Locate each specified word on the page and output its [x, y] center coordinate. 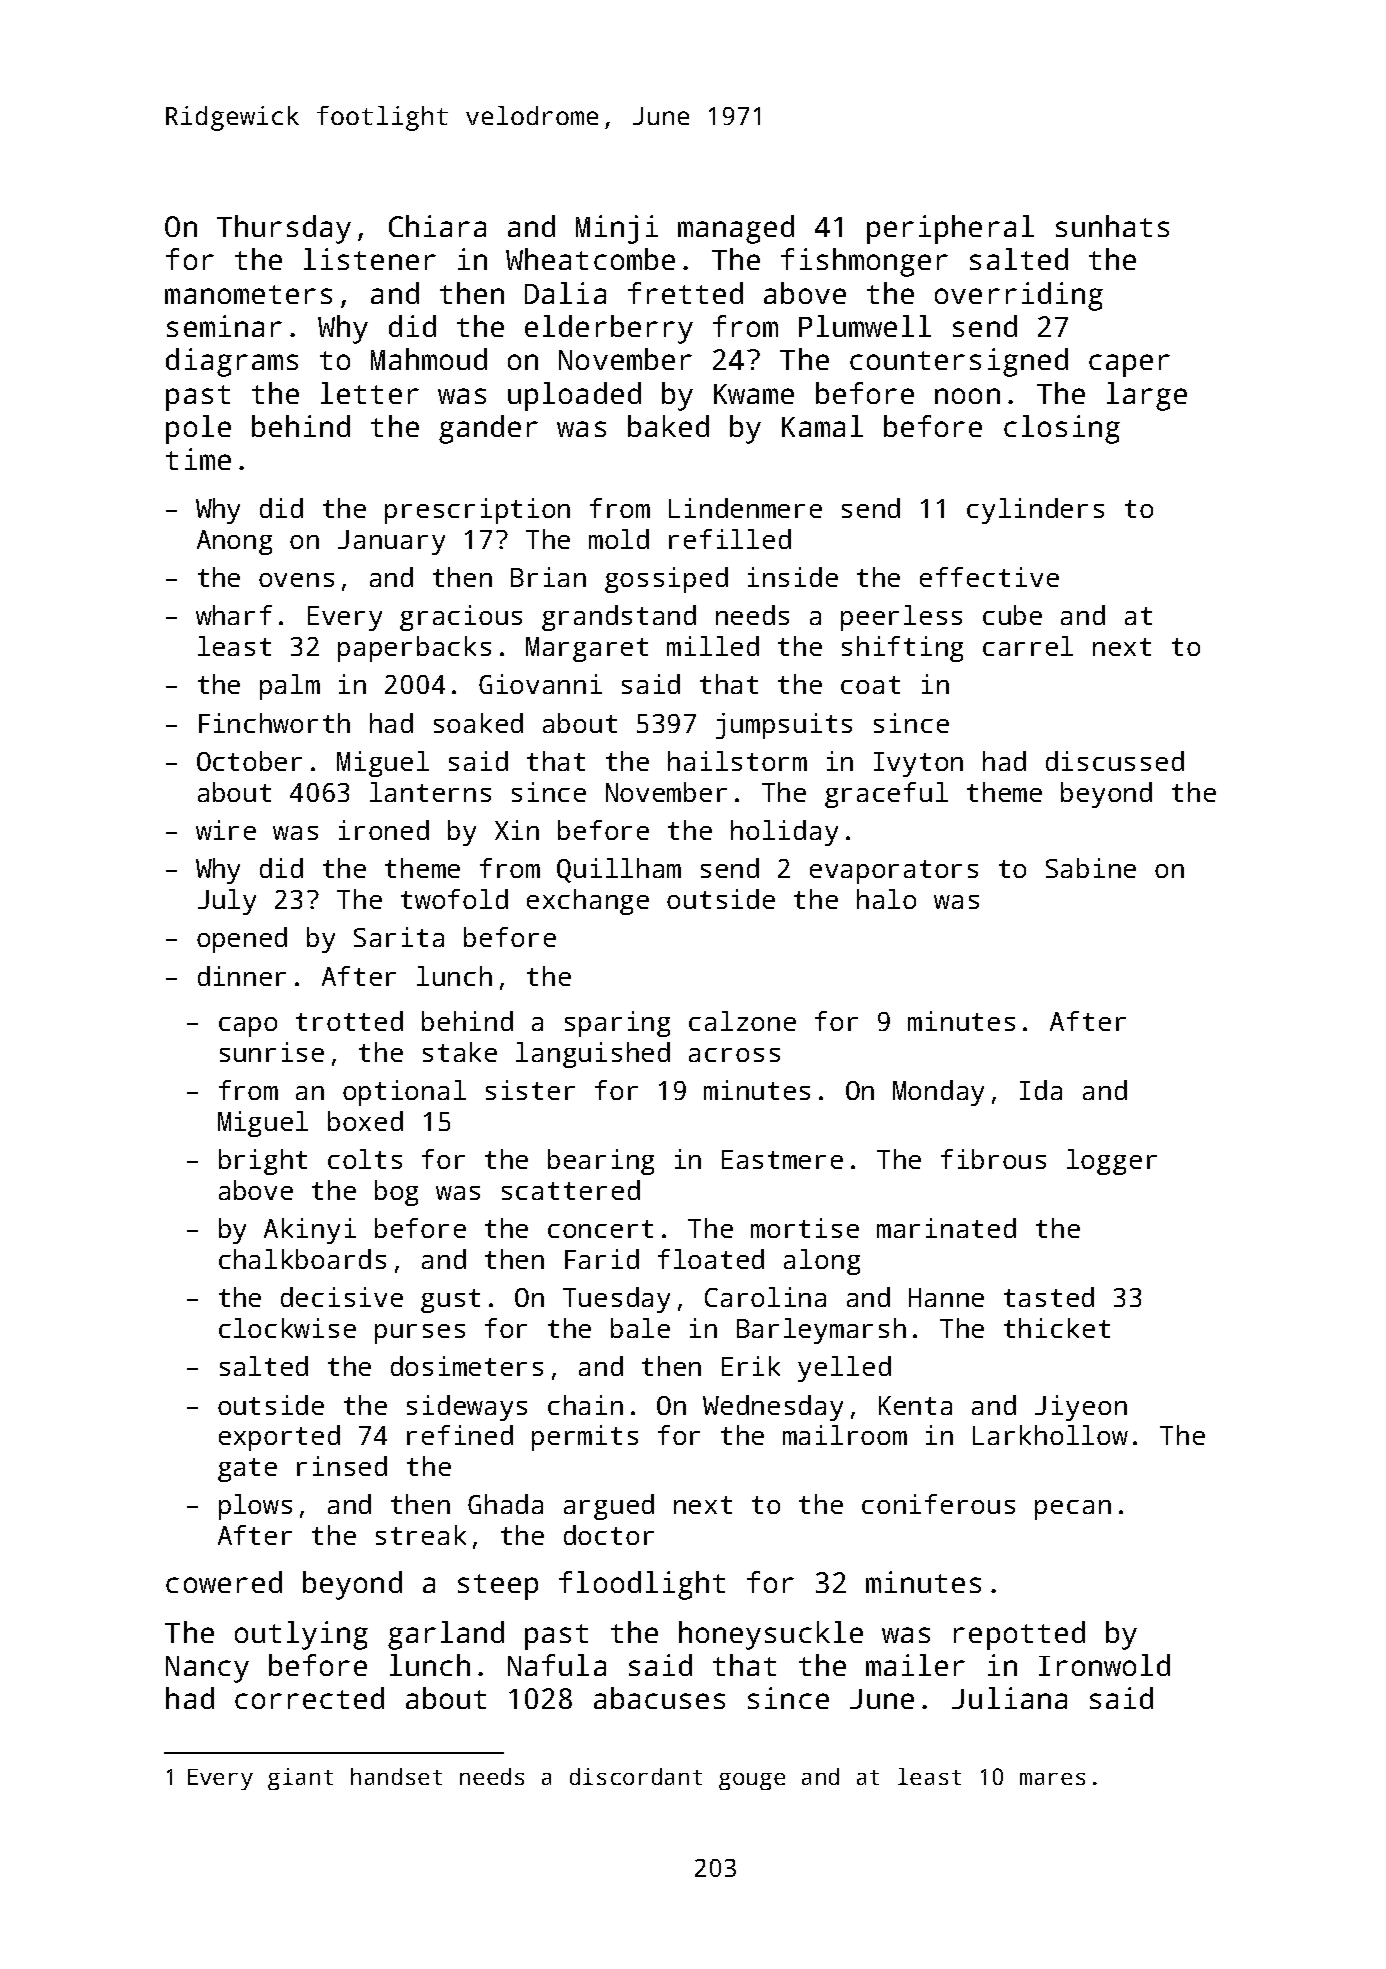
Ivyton [918, 764]
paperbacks [414, 649]
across [734, 1055]
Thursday [284, 229]
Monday [938, 1093]
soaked [478, 723]
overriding [1019, 296]
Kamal [822, 426]
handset [396, 1776]
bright [263, 1162]
